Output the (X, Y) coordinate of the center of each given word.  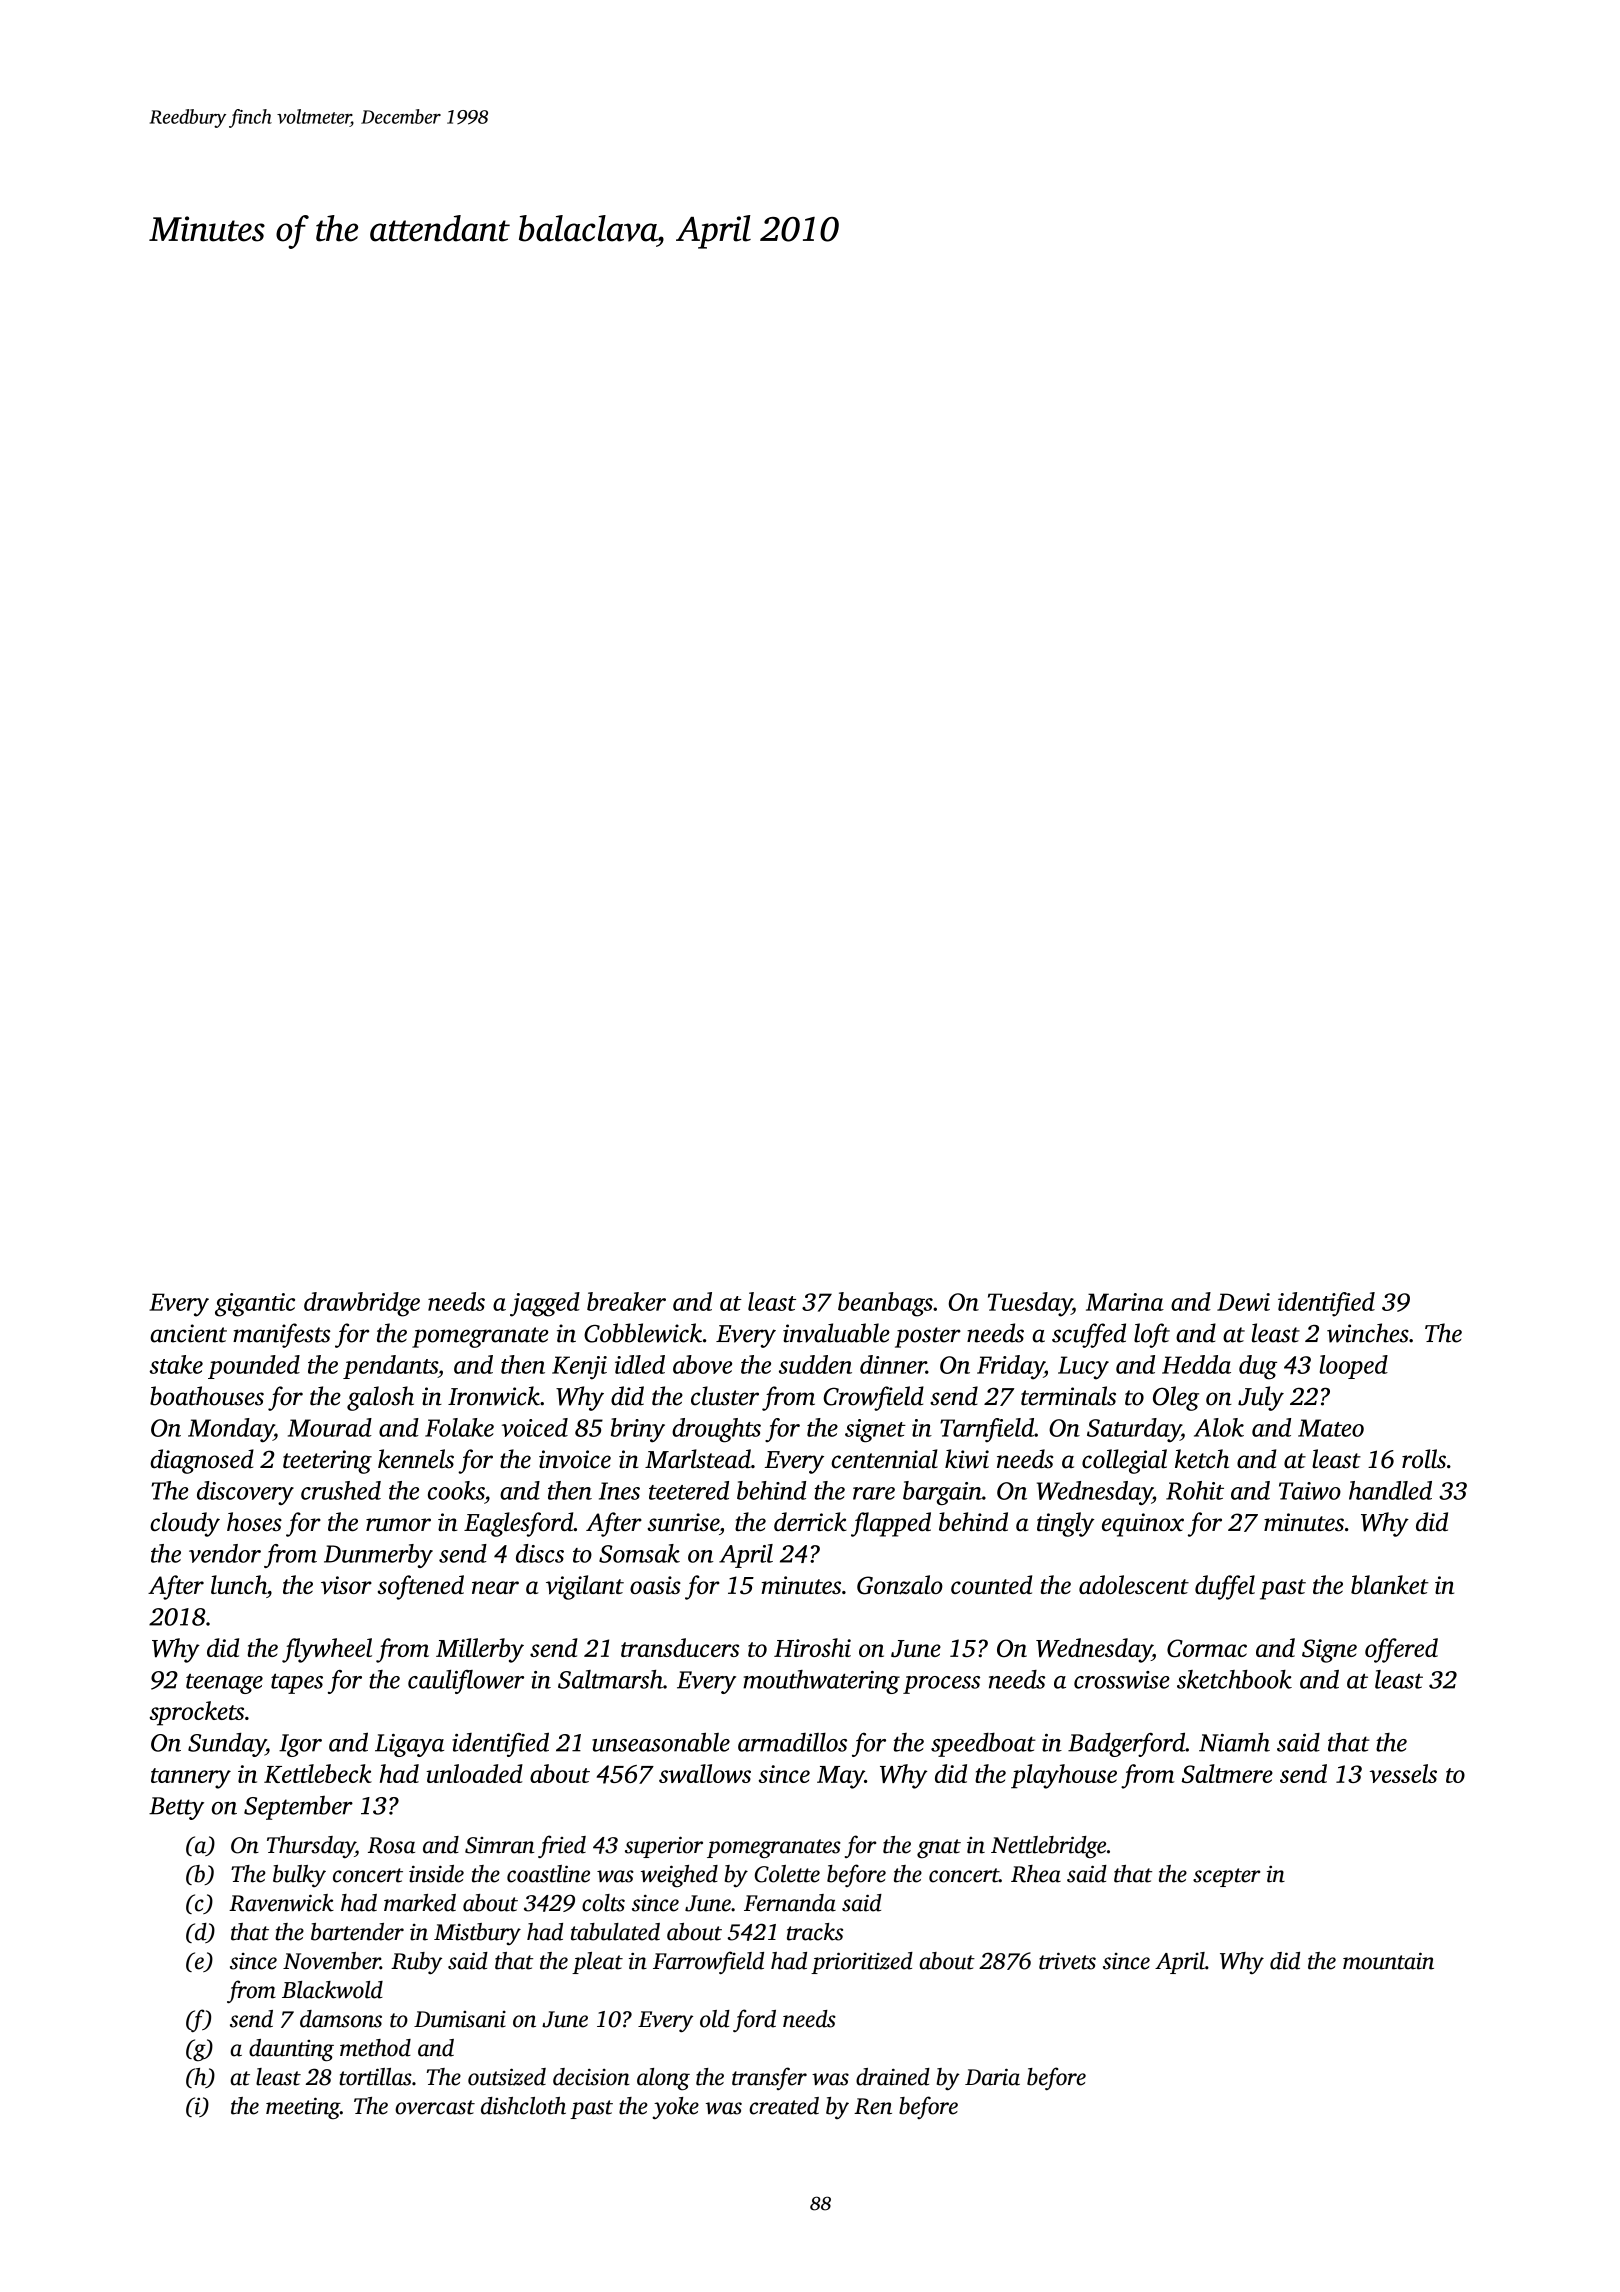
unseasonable (661, 1742)
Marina (1125, 1302)
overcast (435, 2107)
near (495, 1587)
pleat (597, 1963)
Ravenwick (281, 1903)
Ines (619, 1491)
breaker (626, 1301)
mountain (1388, 1961)
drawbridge (362, 1304)
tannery (191, 1778)
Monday (231, 1430)
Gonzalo (900, 1585)
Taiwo (1310, 1491)
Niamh (1234, 1742)
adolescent (1134, 1584)
